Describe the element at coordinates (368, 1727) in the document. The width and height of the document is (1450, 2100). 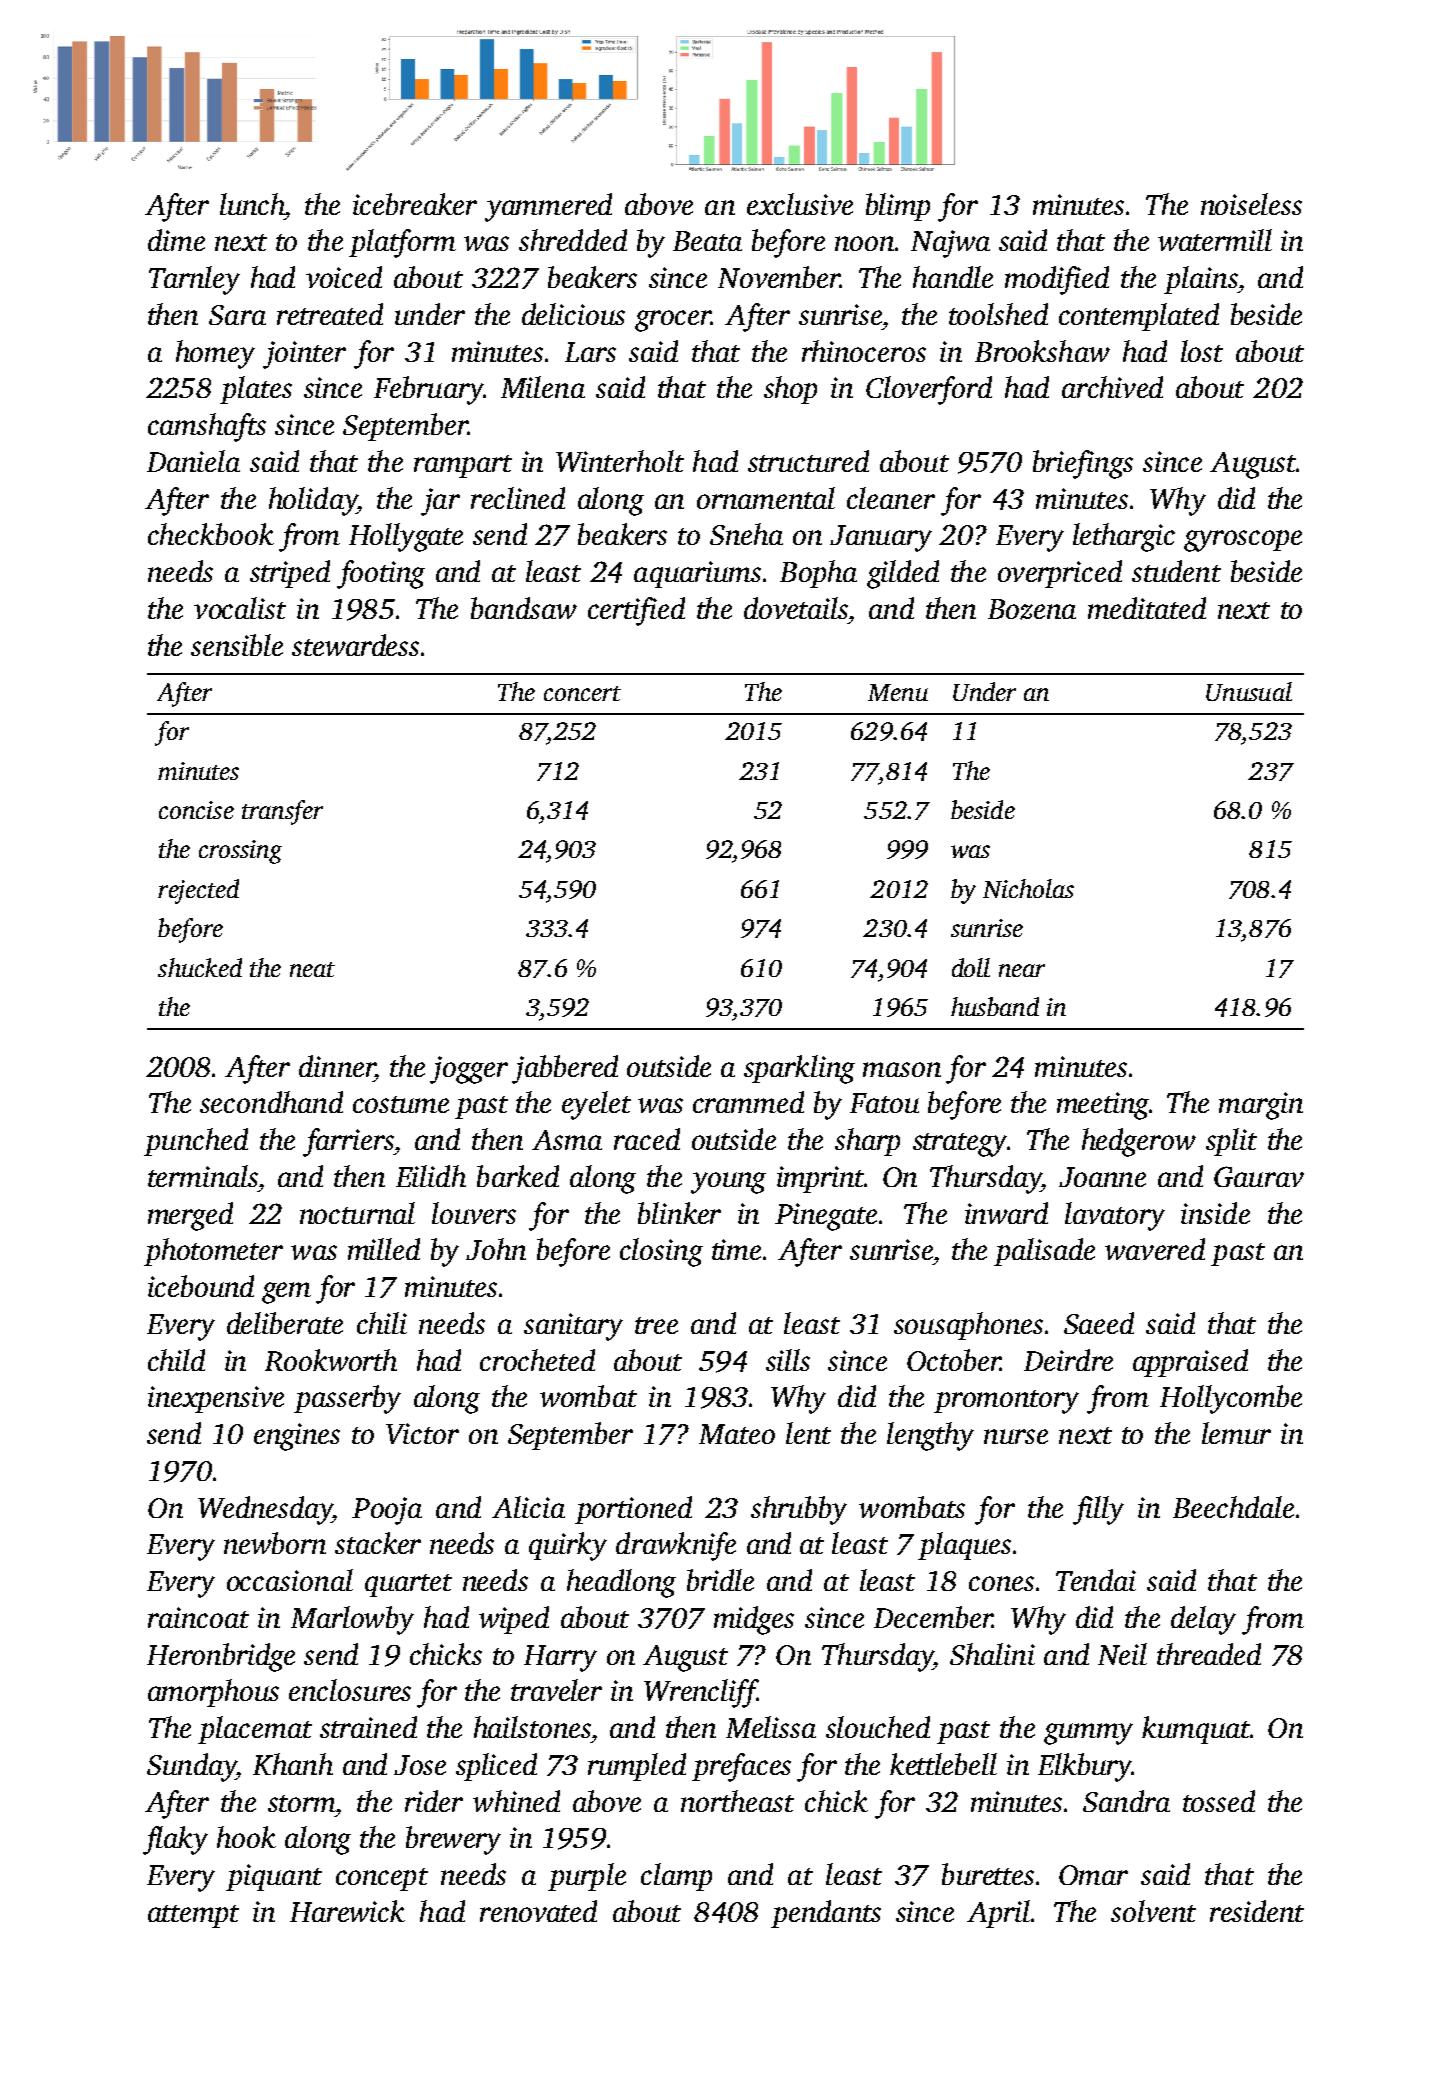
I see `strained` at that location.
